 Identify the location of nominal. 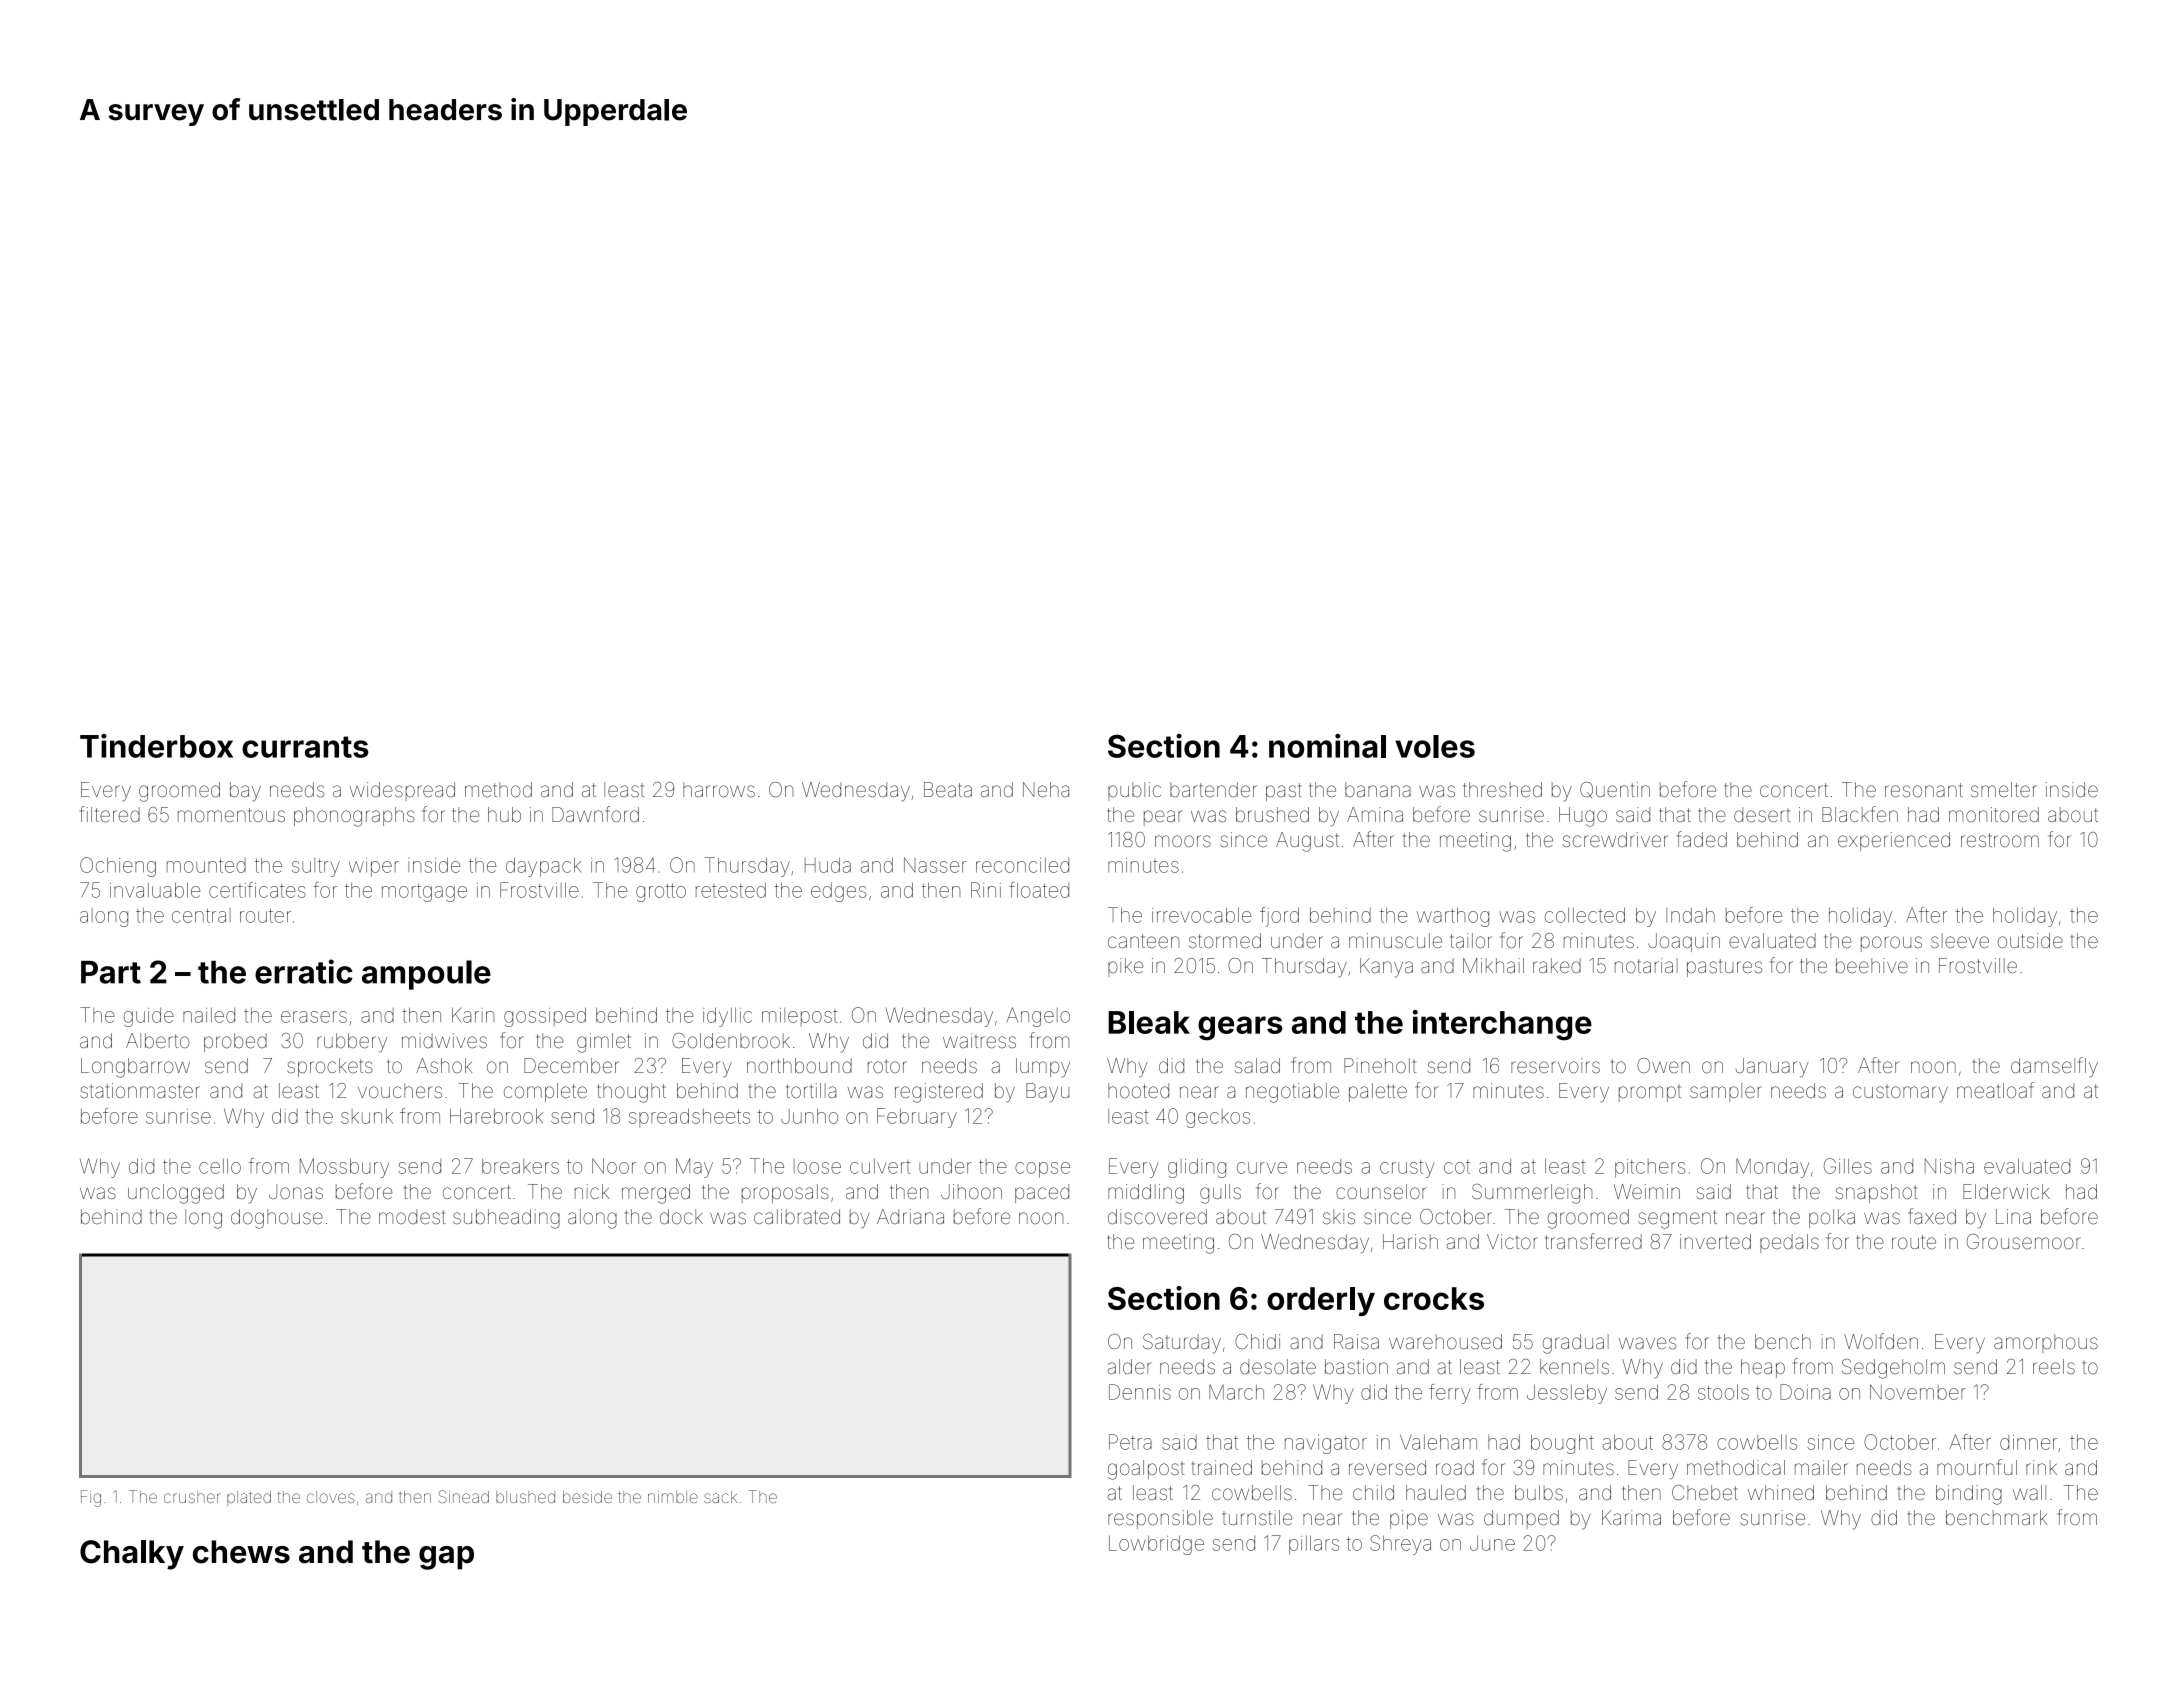
(1327, 746).
